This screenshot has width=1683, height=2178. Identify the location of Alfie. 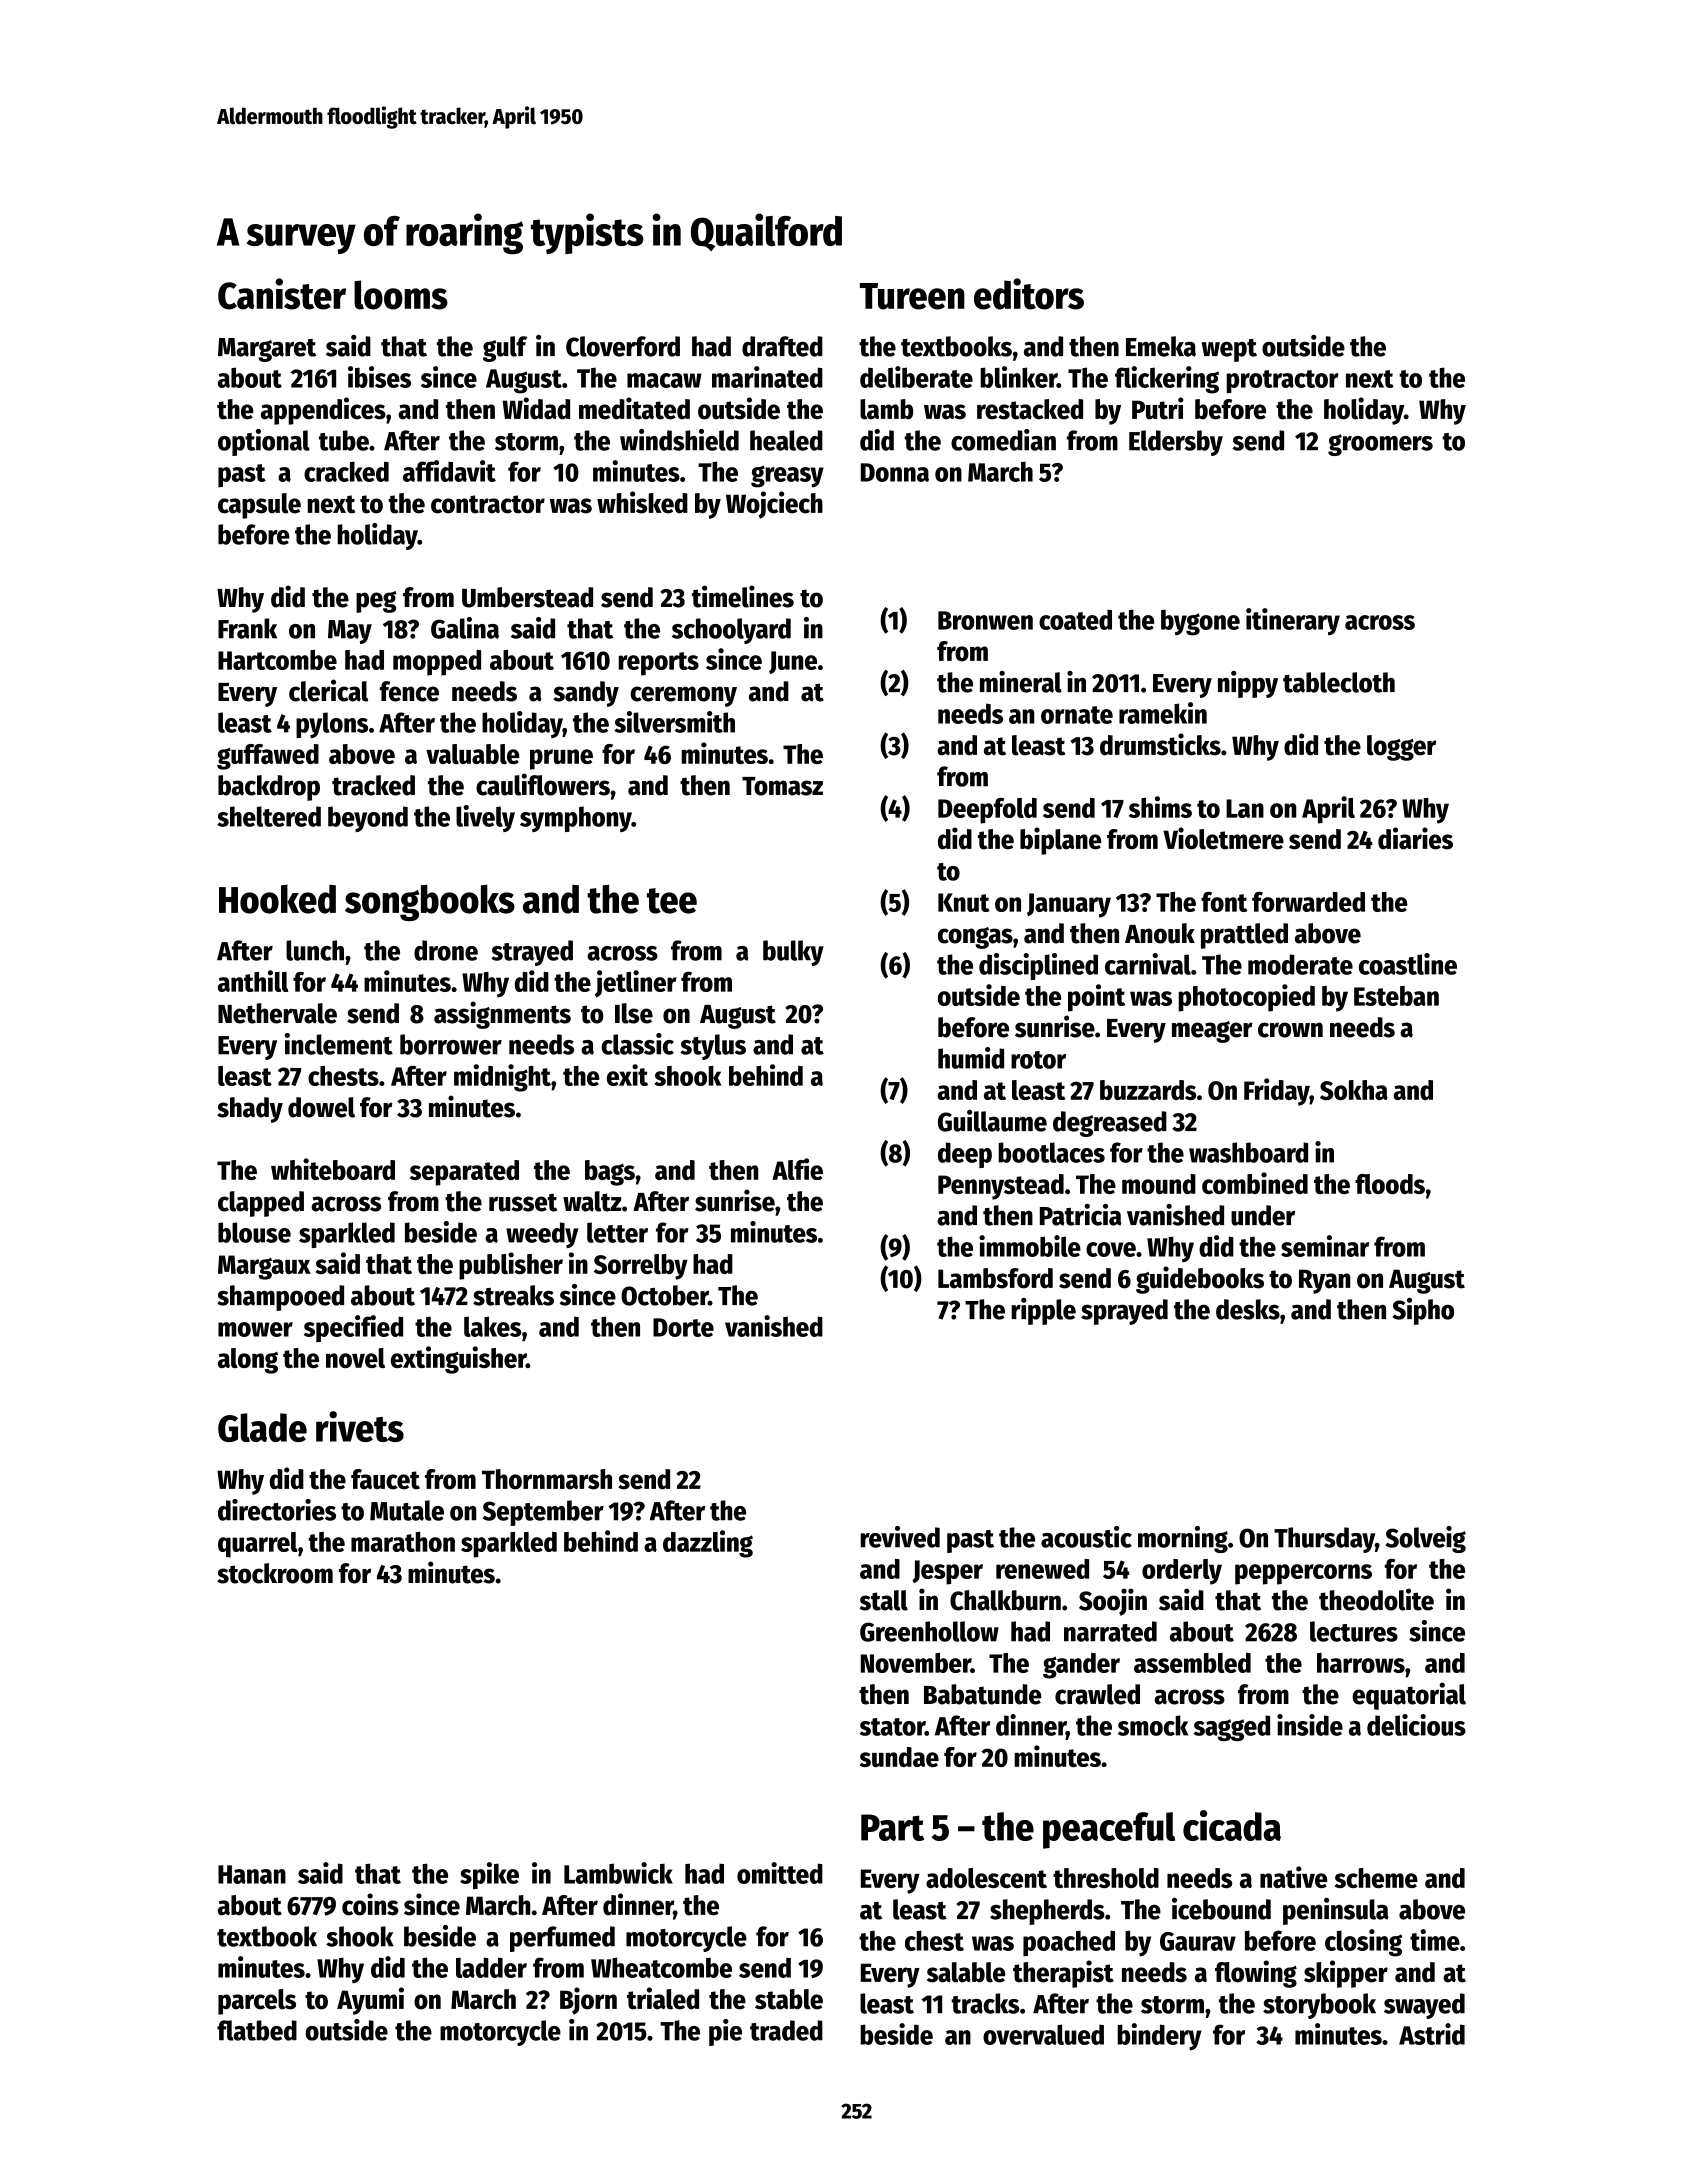
(797, 1169).
